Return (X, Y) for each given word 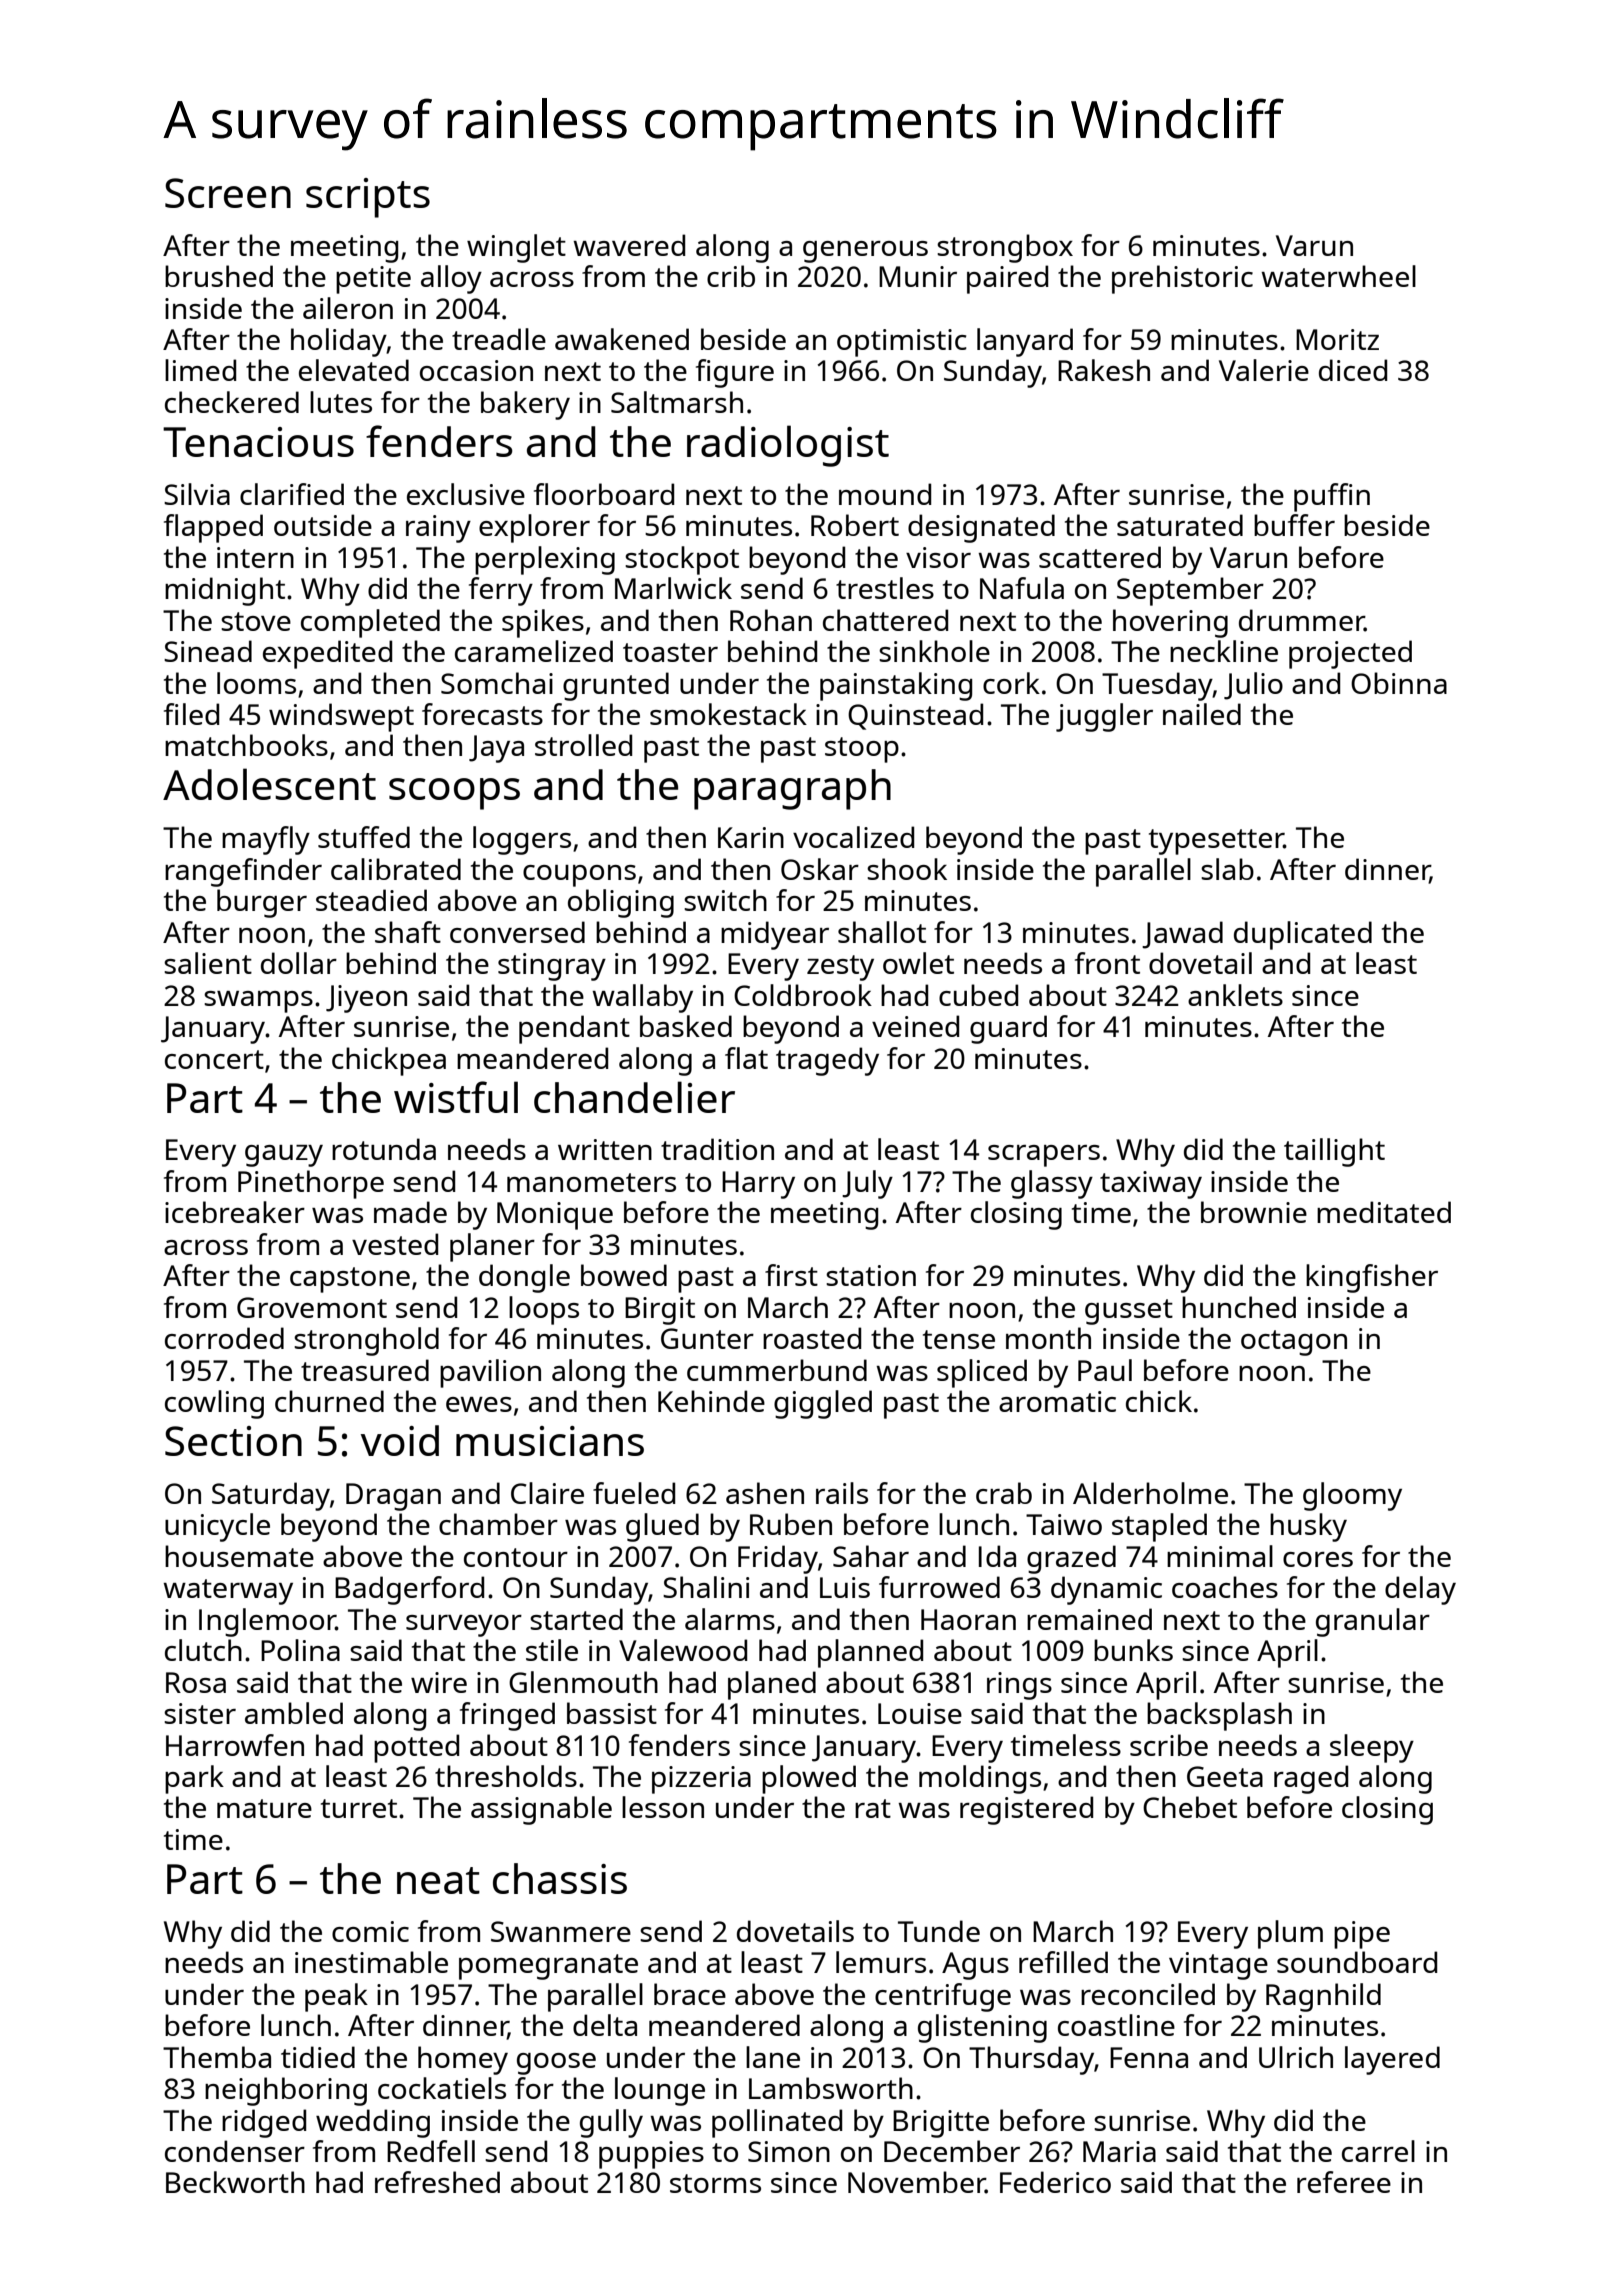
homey (463, 2060)
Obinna (1399, 683)
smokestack (728, 714)
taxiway (1151, 1185)
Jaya (496, 749)
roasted (812, 1338)
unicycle (217, 1527)
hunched (1239, 1307)
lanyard (1025, 342)
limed (200, 370)
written (605, 1149)
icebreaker (235, 1212)
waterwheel (1338, 276)
